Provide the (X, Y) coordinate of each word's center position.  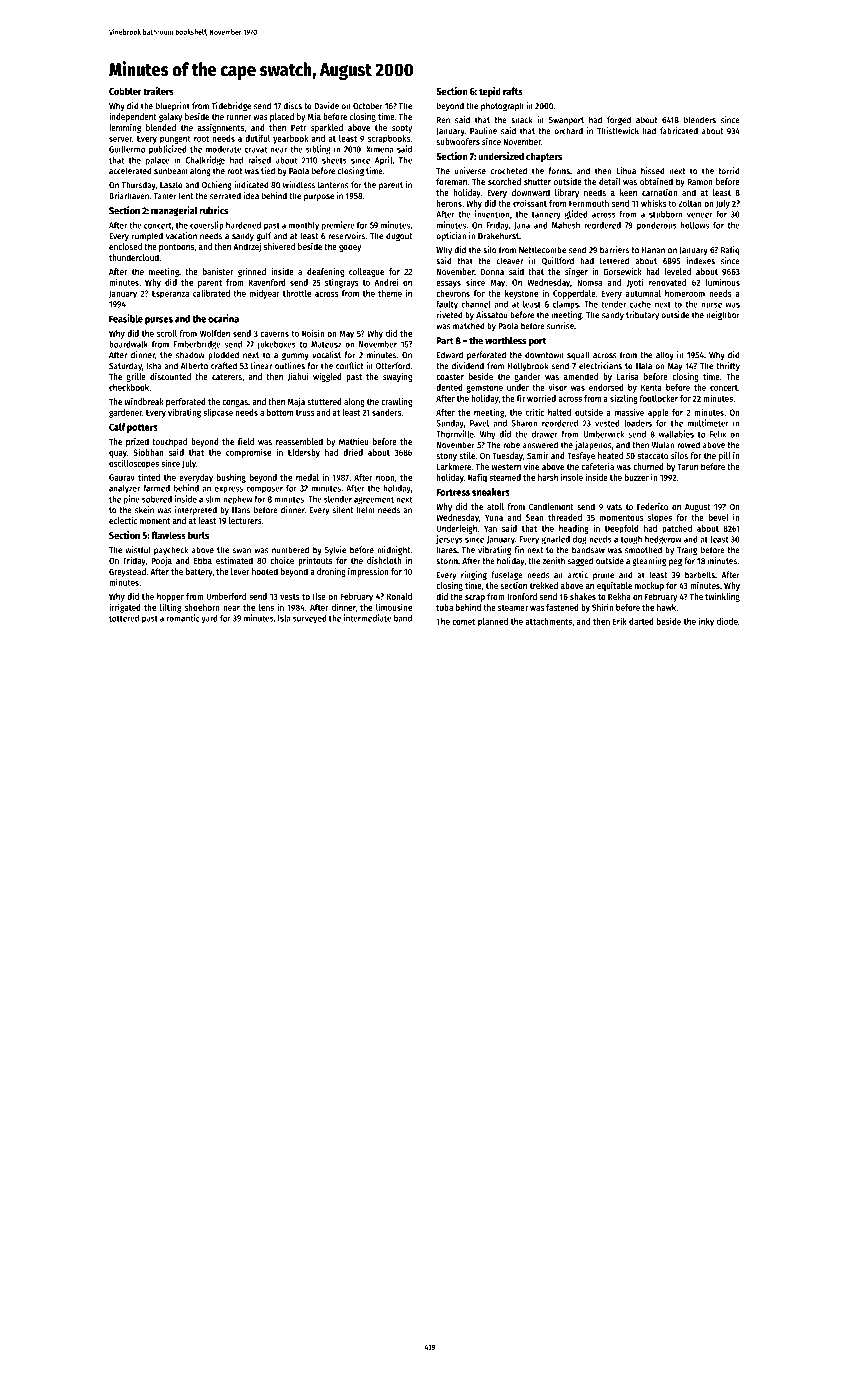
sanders (386, 412)
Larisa (628, 376)
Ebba (203, 560)
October (368, 106)
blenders (700, 120)
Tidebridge (231, 106)
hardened (243, 225)
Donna (492, 272)
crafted (224, 366)
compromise (248, 453)
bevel (718, 517)
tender (613, 304)
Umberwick (603, 434)
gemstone (484, 389)
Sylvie (335, 550)
